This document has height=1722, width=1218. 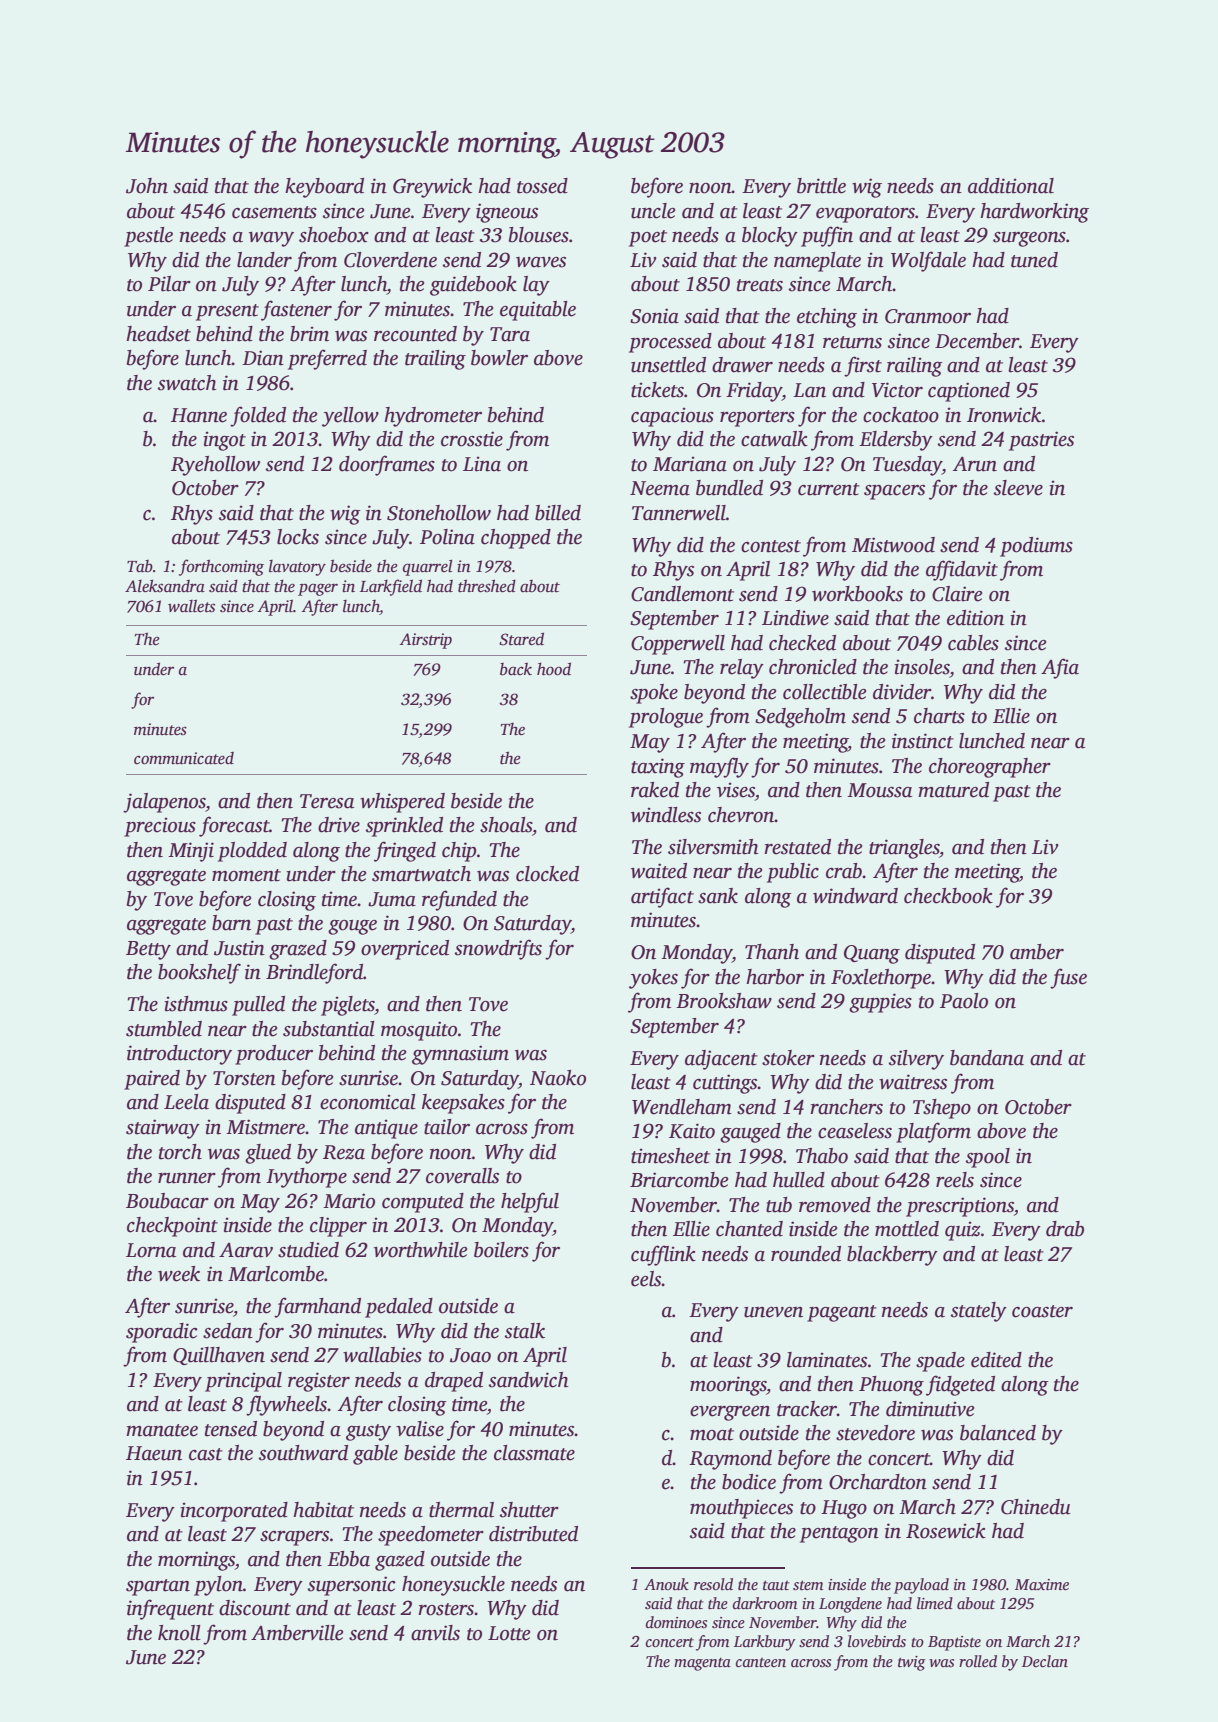 What do you see at coordinates (979, 1312) in the document?
I see `stately` at bounding box center [979, 1312].
